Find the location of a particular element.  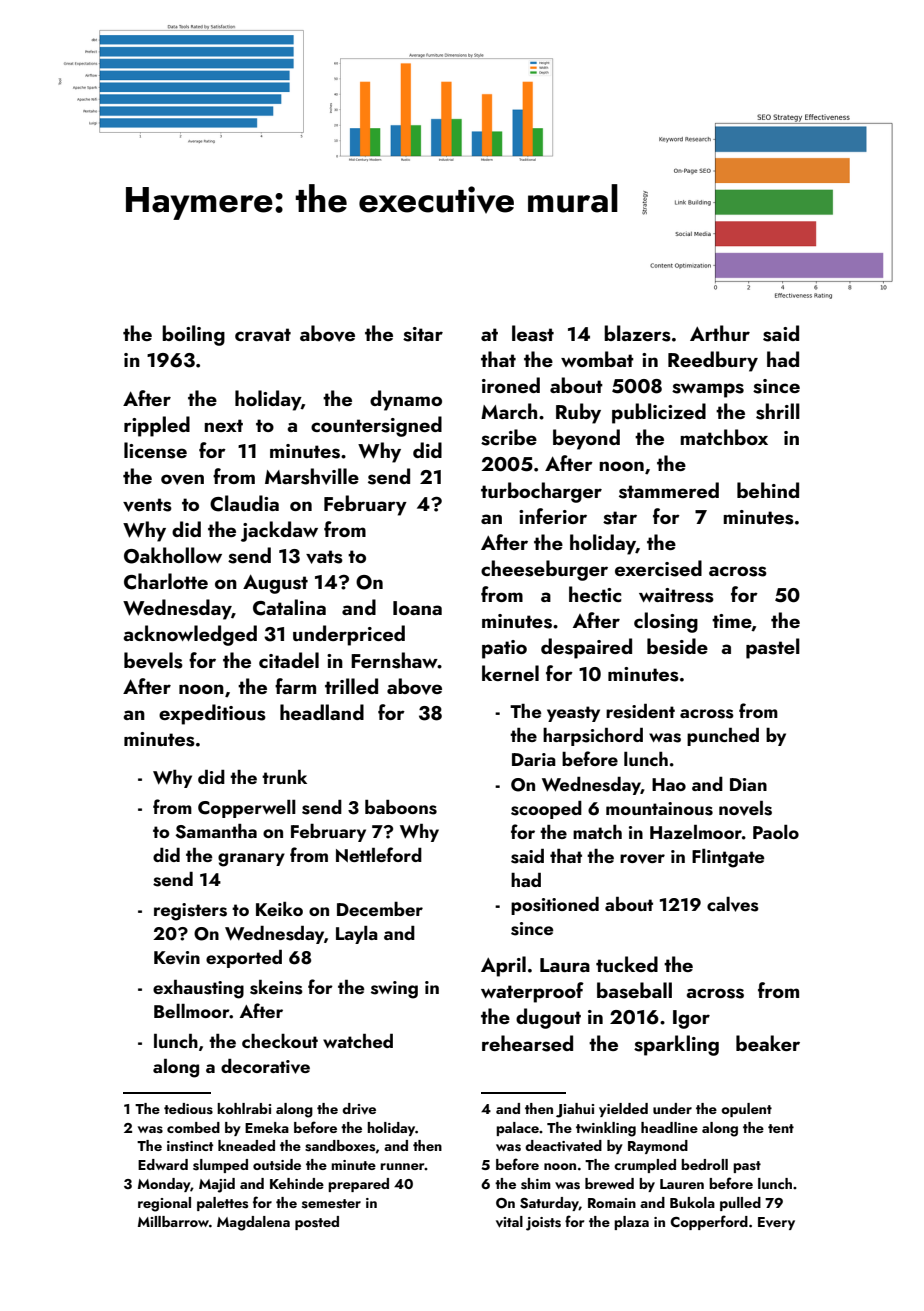

scribe is located at coordinates (509, 437).
